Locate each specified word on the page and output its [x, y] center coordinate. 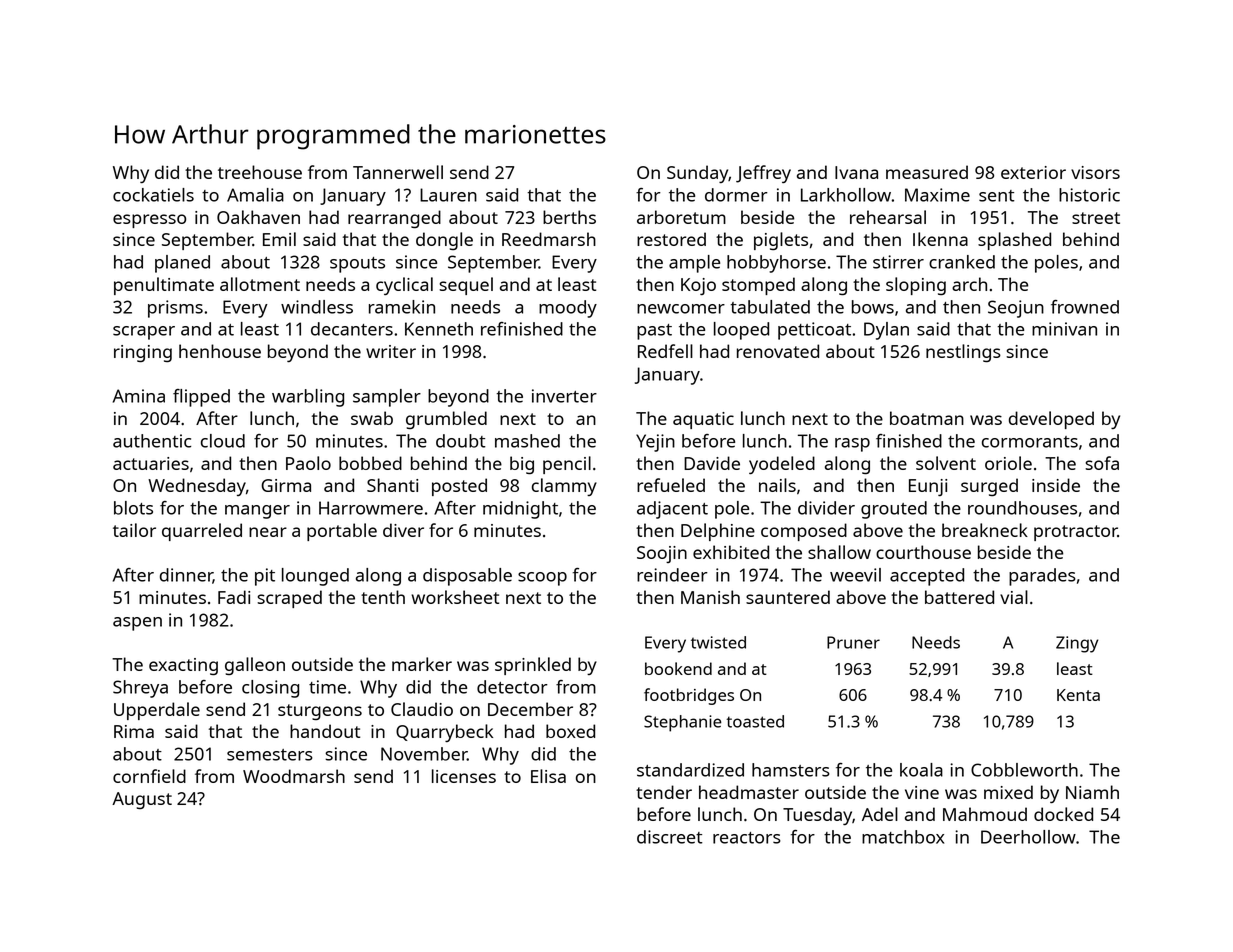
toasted [755, 721]
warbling [308, 398]
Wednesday [197, 487]
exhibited [731, 552]
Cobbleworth [1024, 770]
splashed [1014, 241]
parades [1042, 577]
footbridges [689, 696]
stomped [758, 286]
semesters [270, 755]
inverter [564, 396]
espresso [149, 221]
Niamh [1092, 792]
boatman [927, 418]
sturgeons [320, 712]
